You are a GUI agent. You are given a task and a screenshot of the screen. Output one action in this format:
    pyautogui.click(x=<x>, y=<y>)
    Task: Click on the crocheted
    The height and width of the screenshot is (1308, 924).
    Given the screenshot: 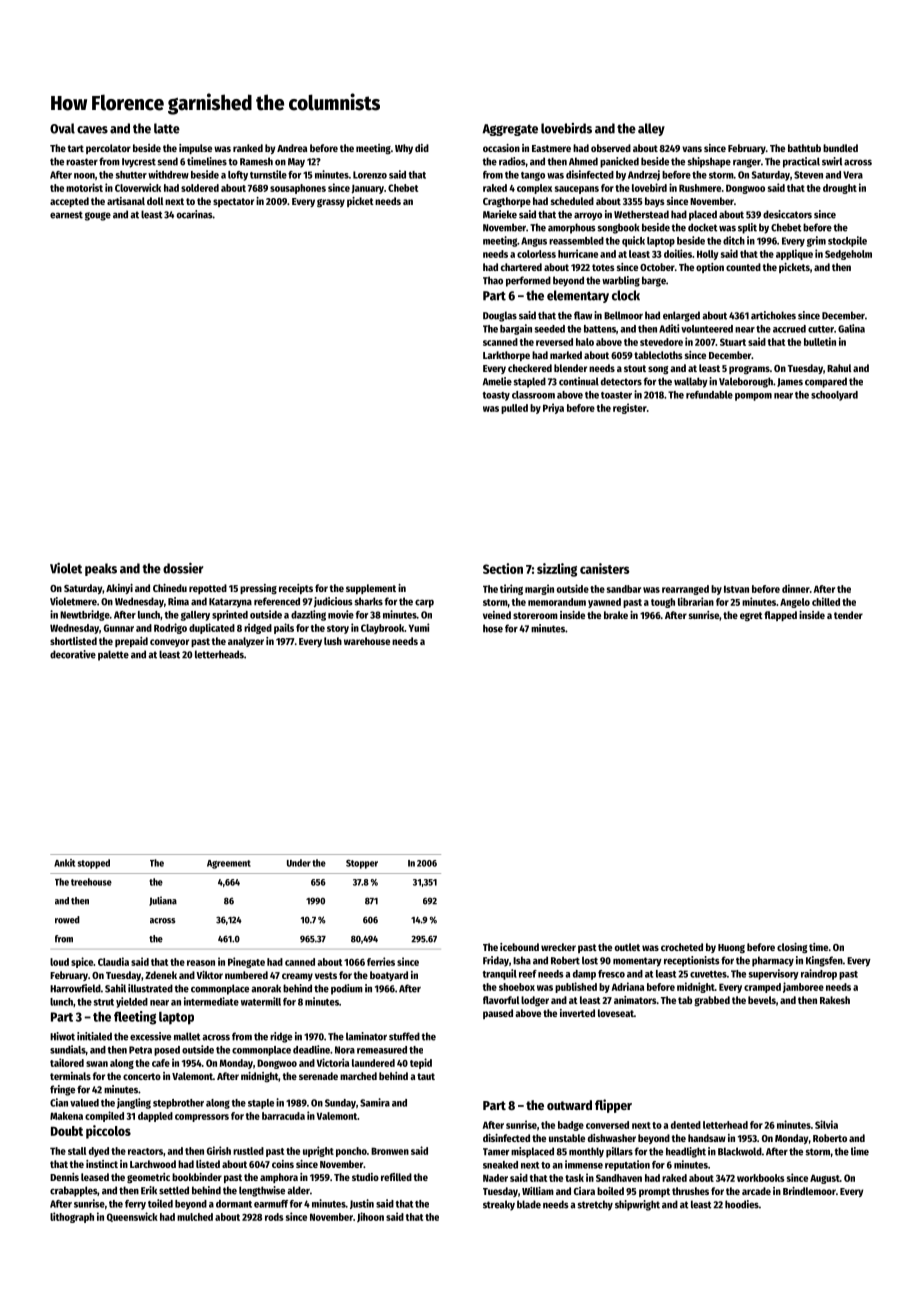 What is the action you would take?
    pyautogui.click(x=682, y=947)
